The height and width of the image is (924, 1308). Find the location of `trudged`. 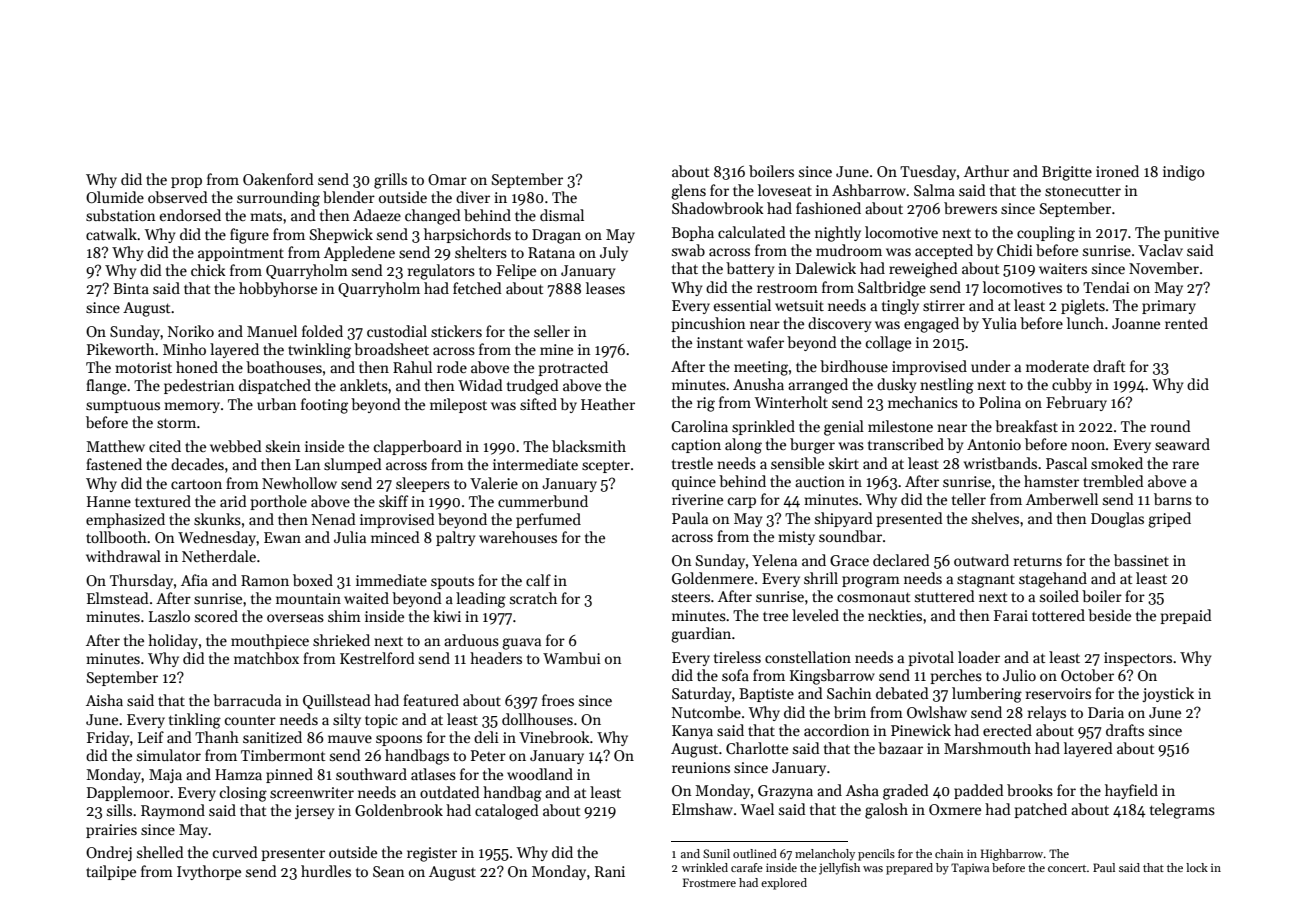

trudged is located at coordinates (533, 387).
